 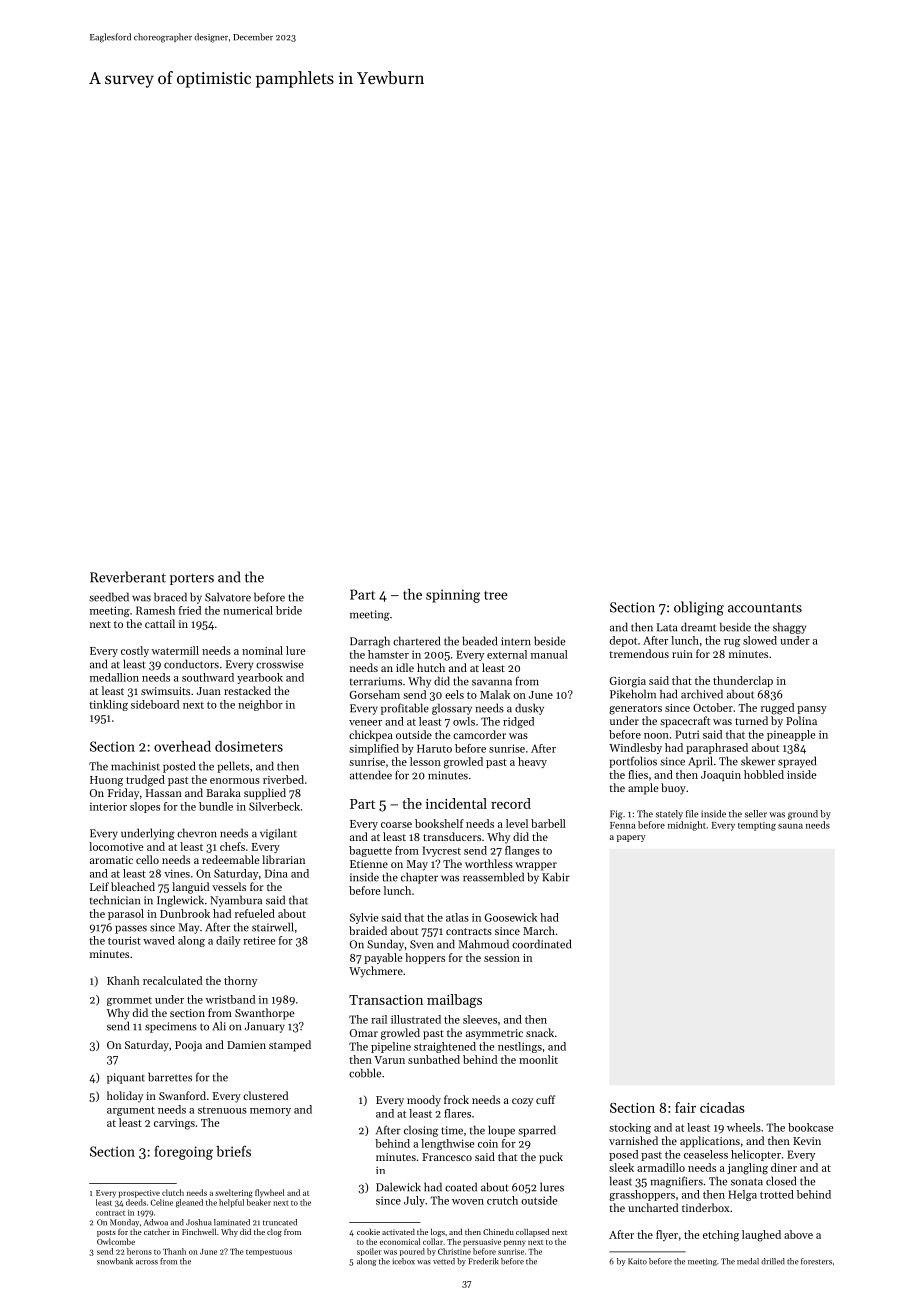 I want to click on chefs, so click(x=232, y=846).
